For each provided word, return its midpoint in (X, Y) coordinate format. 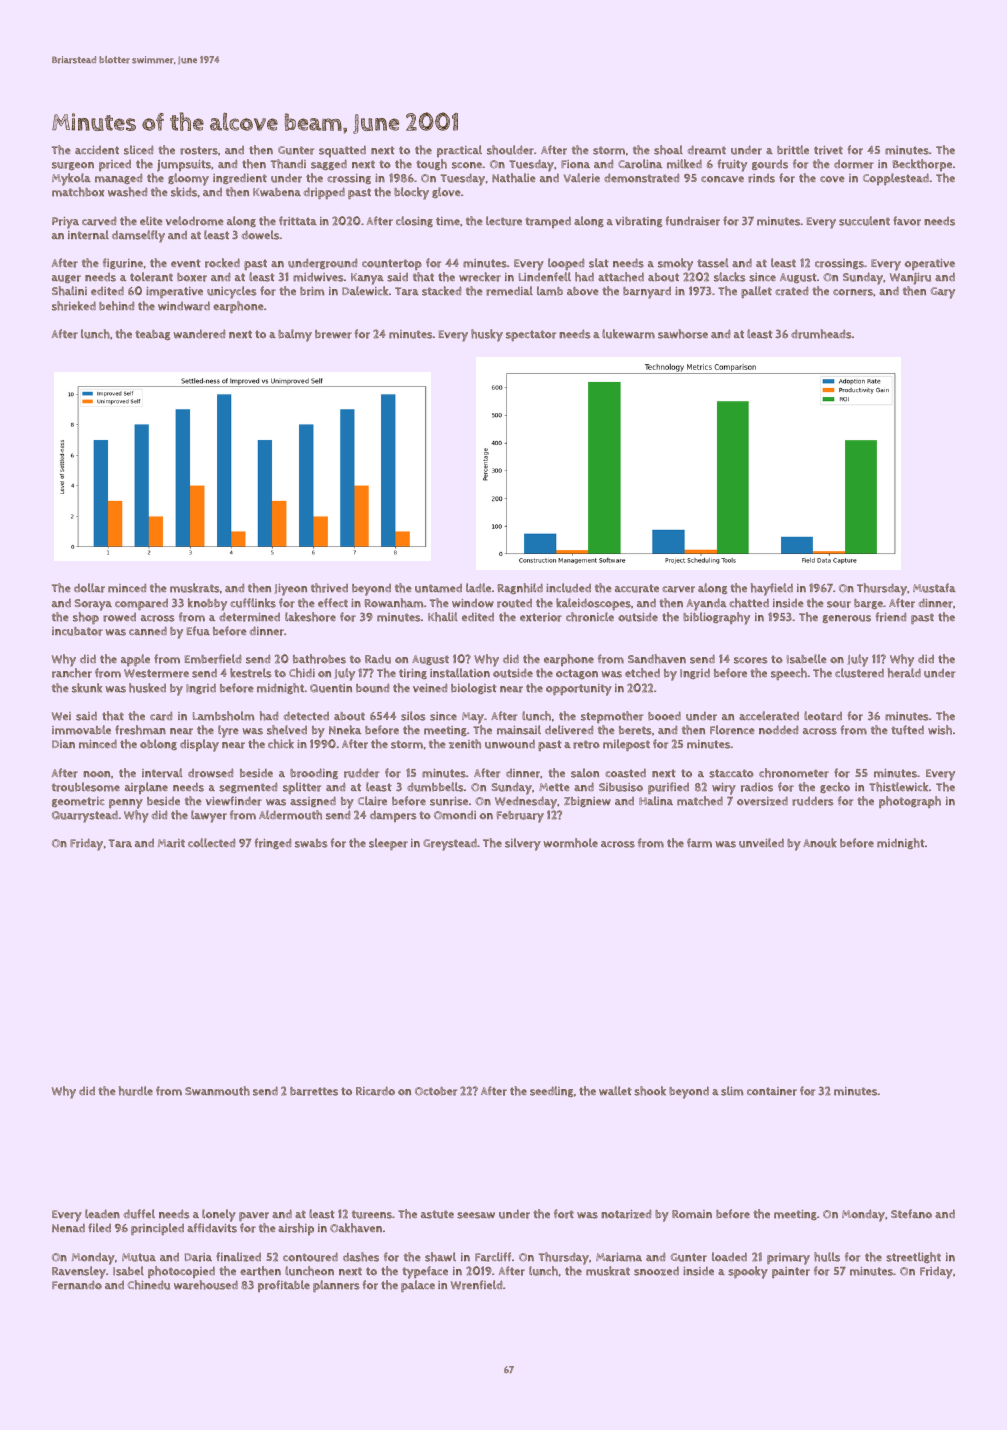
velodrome (195, 221)
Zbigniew (587, 802)
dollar (89, 588)
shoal (668, 150)
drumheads (821, 334)
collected (211, 843)
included (568, 588)
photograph (910, 802)
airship (296, 1229)
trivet (828, 150)
